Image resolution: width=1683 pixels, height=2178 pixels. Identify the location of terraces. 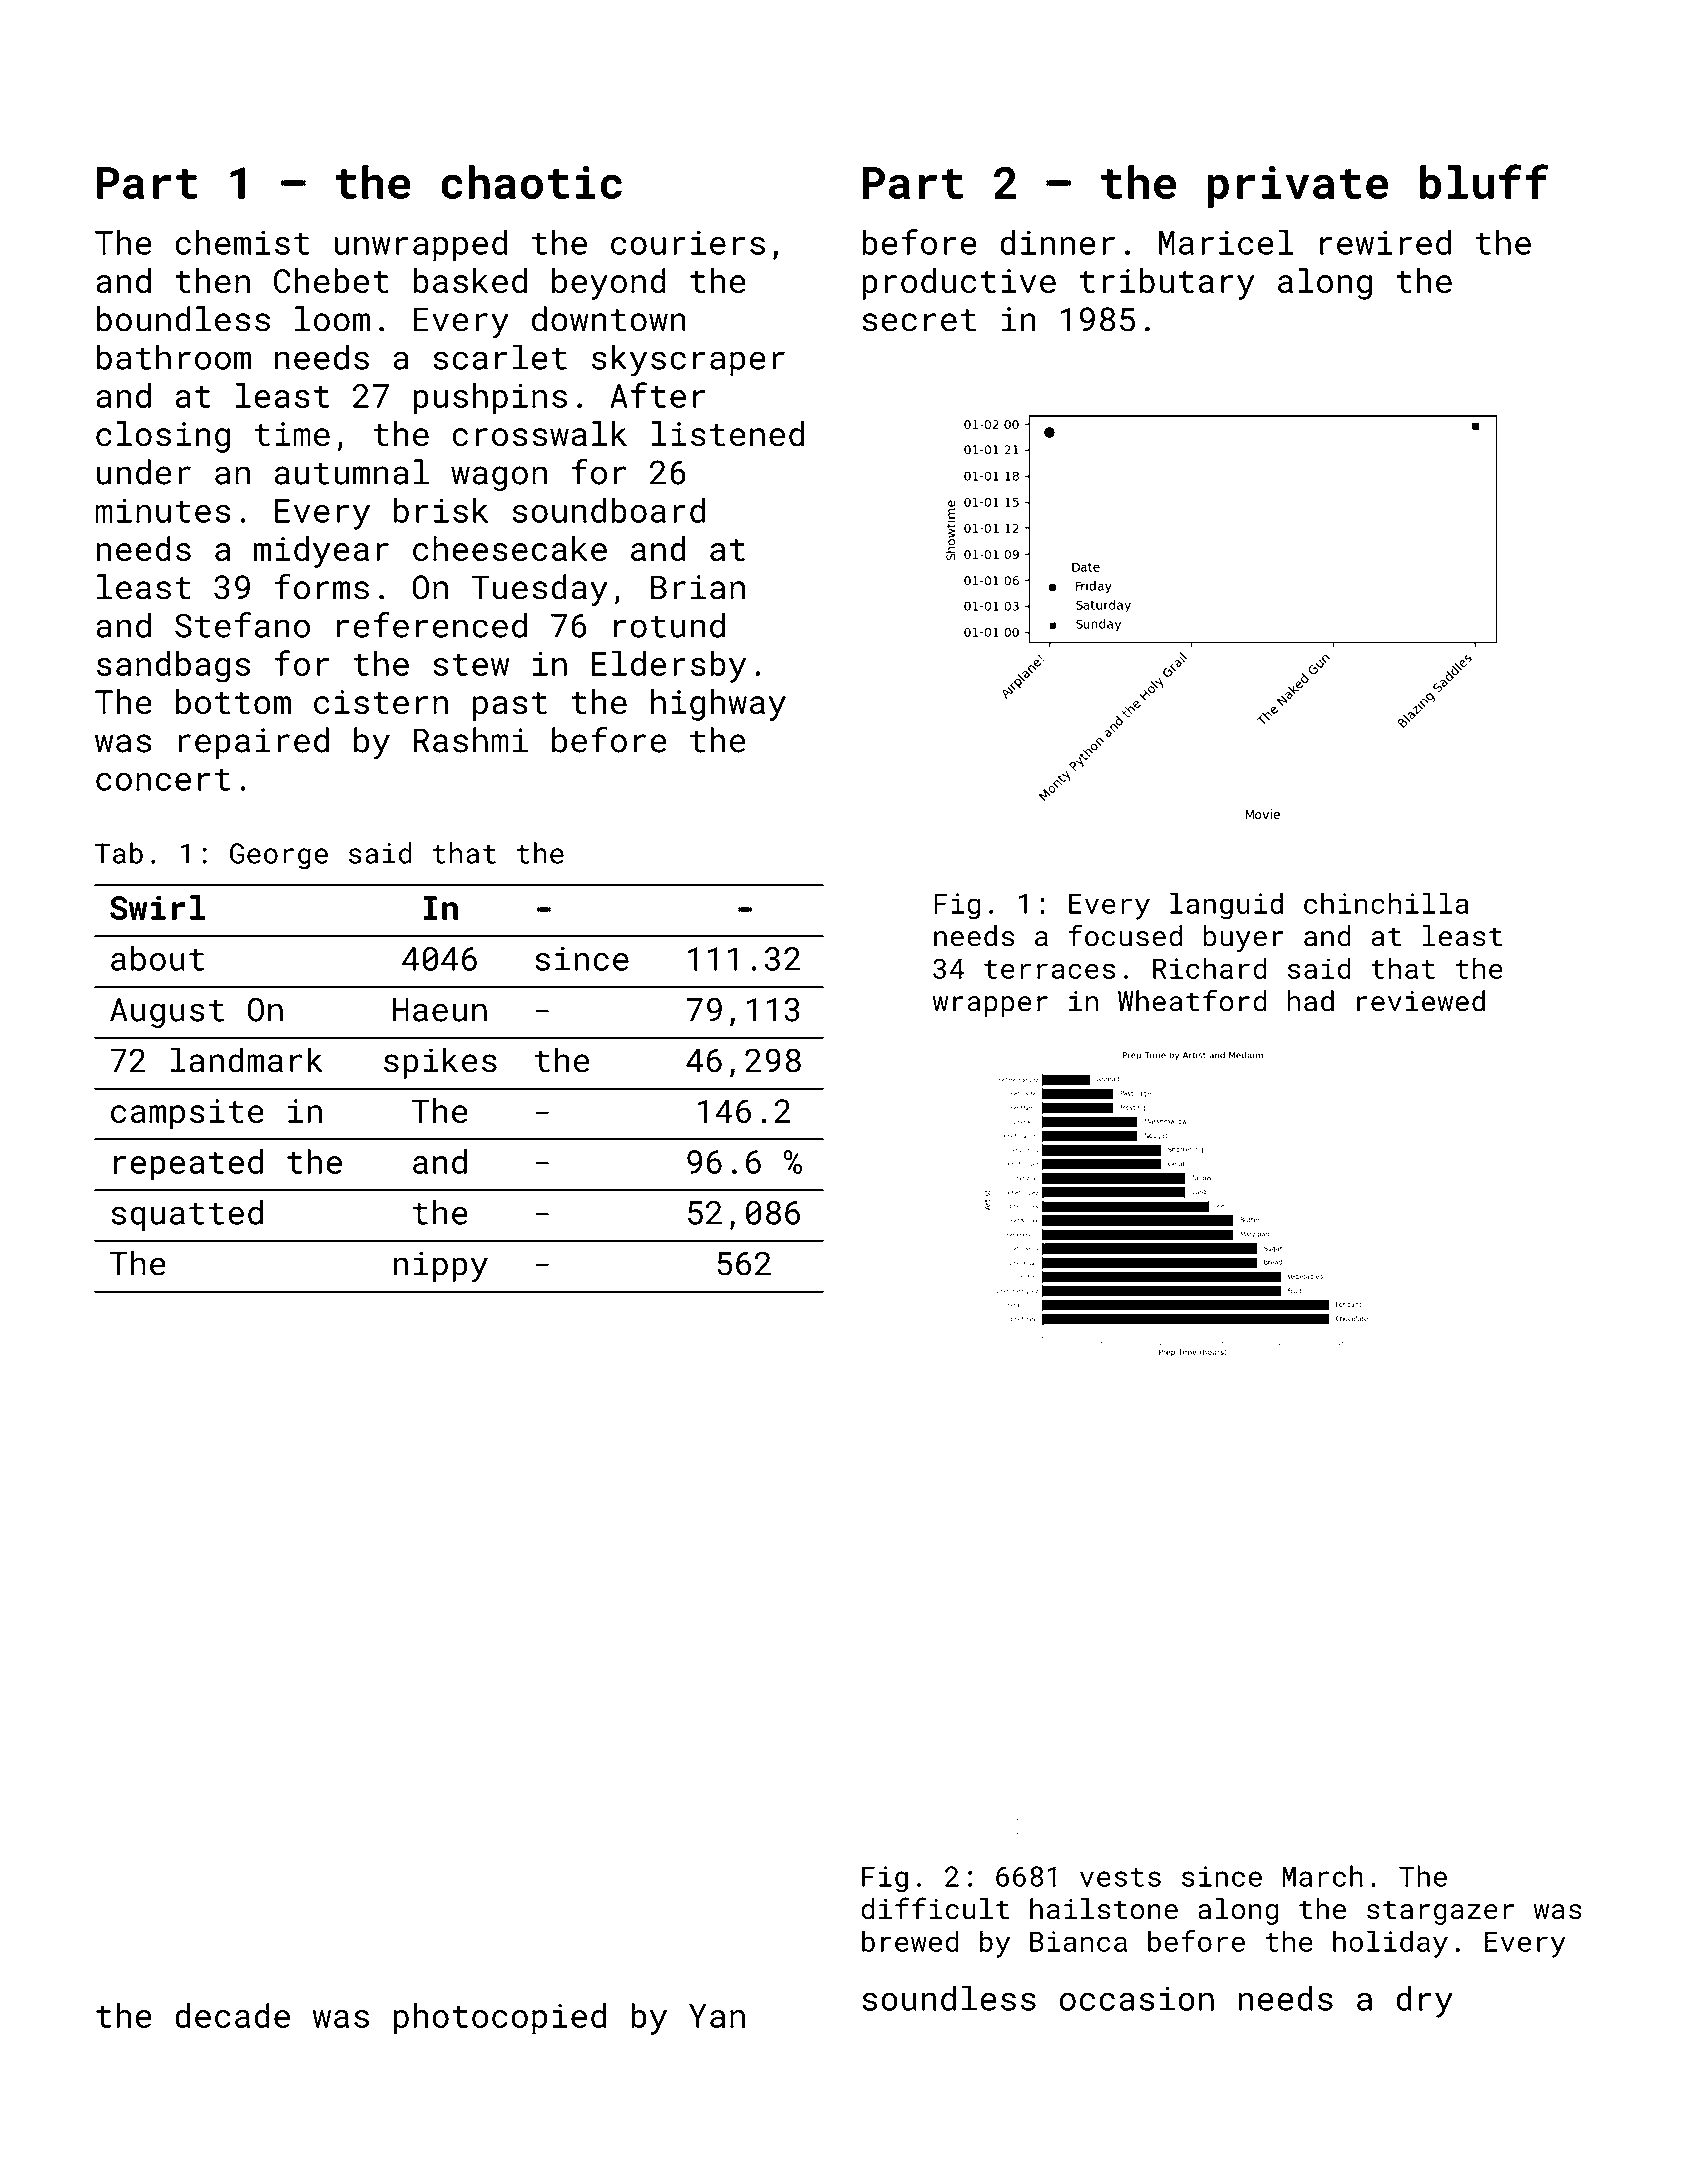
(1049, 969).
